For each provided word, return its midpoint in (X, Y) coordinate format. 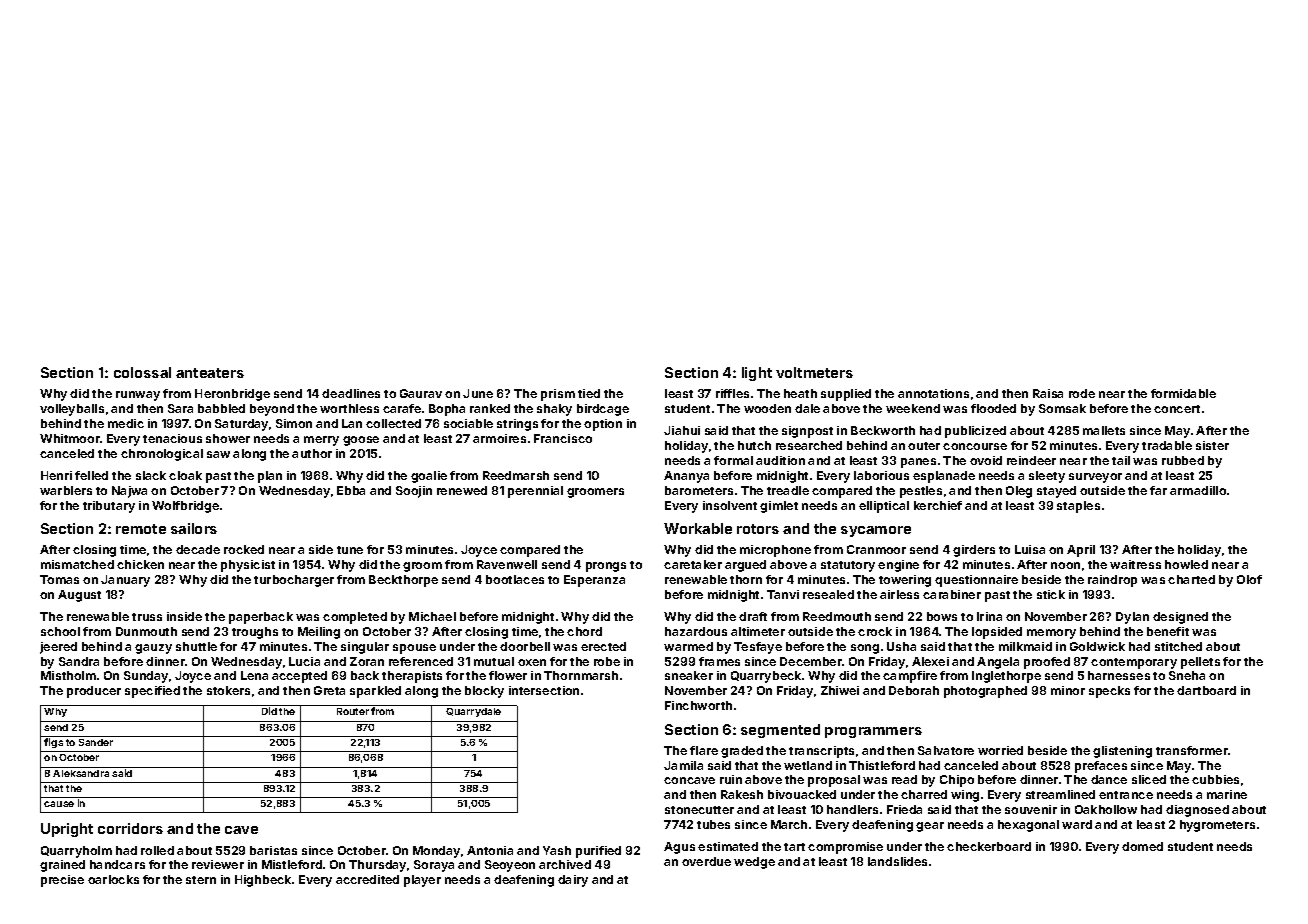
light (757, 374)
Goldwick (1097, 646)
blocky (484, 692)
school (60, 631)
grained (62, 866)
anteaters (210, 373)
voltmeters (814, 372)
